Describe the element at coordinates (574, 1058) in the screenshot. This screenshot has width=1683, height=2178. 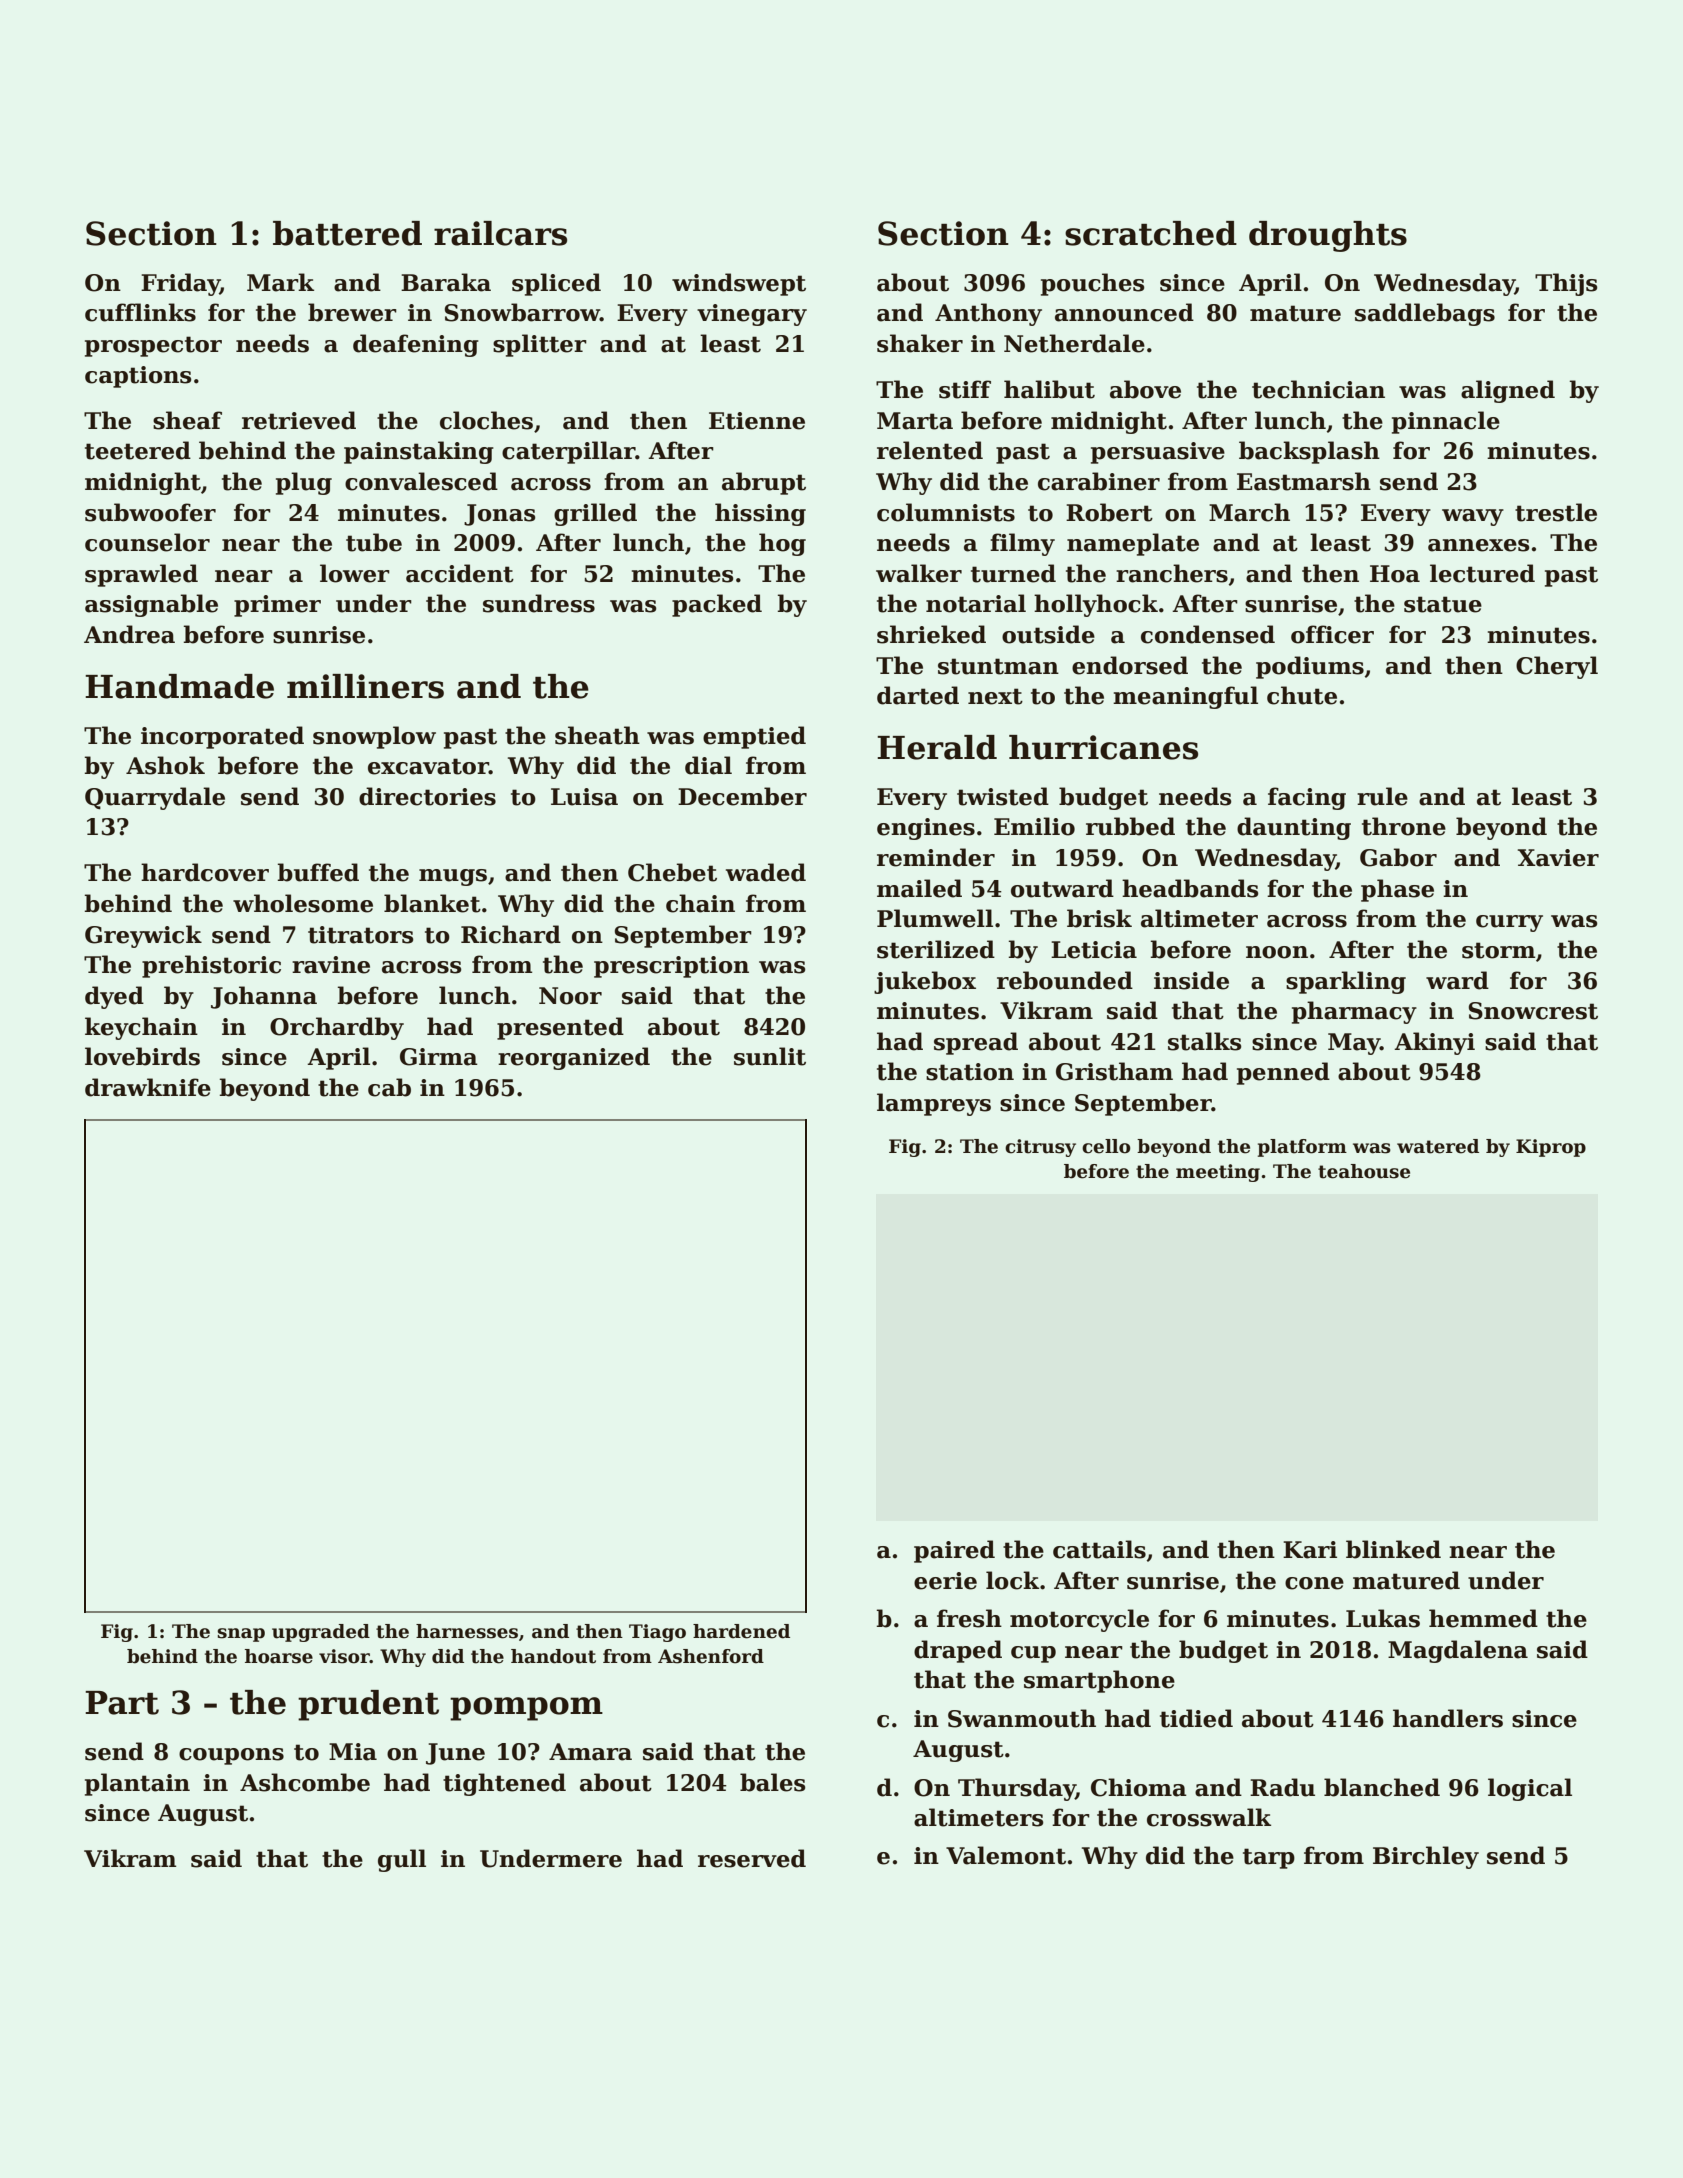
I see `reorganized` at that location.
